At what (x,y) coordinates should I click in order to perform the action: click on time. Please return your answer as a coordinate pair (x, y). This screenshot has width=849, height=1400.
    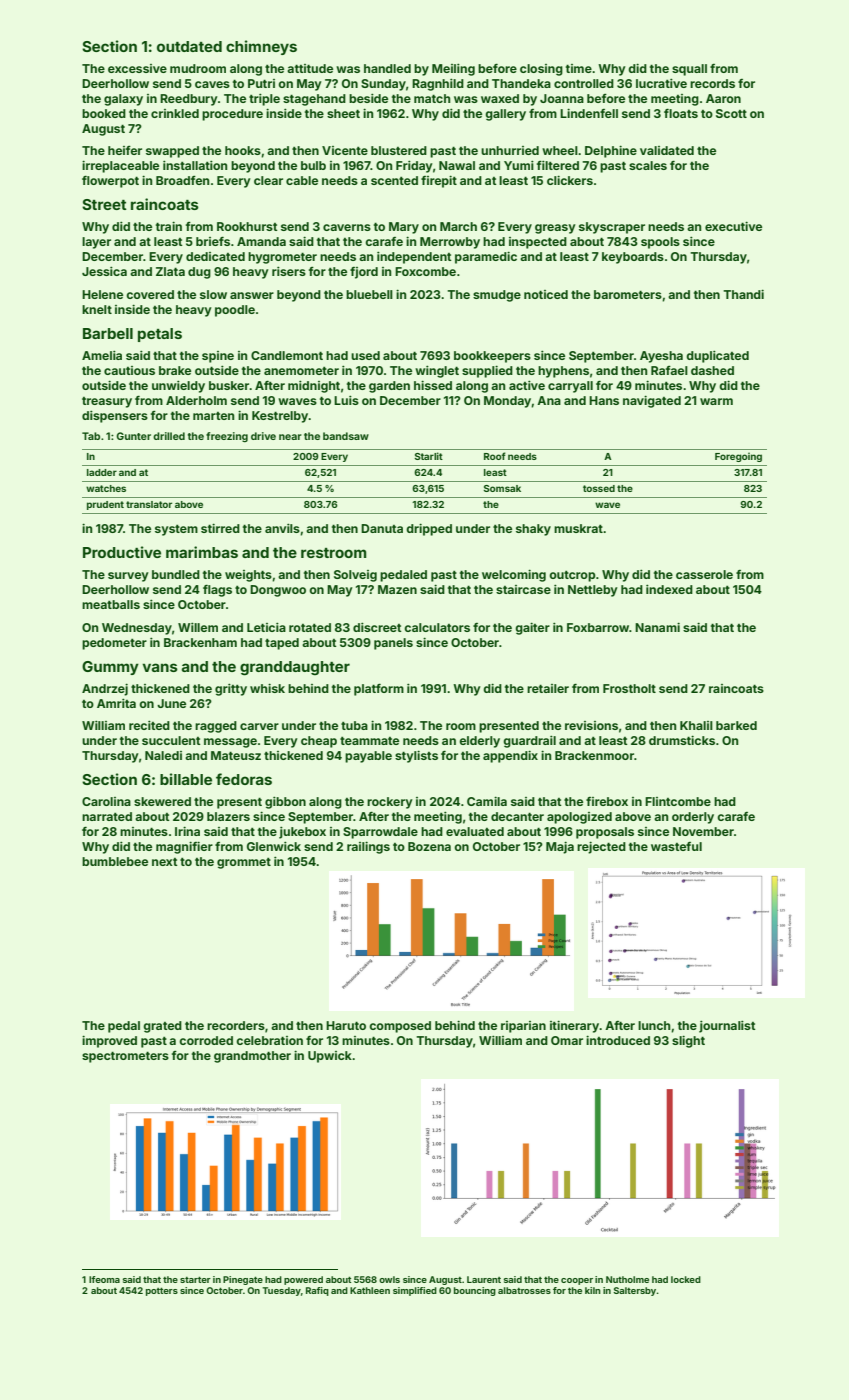
    Looking at the image, I should click on (579, 68).
